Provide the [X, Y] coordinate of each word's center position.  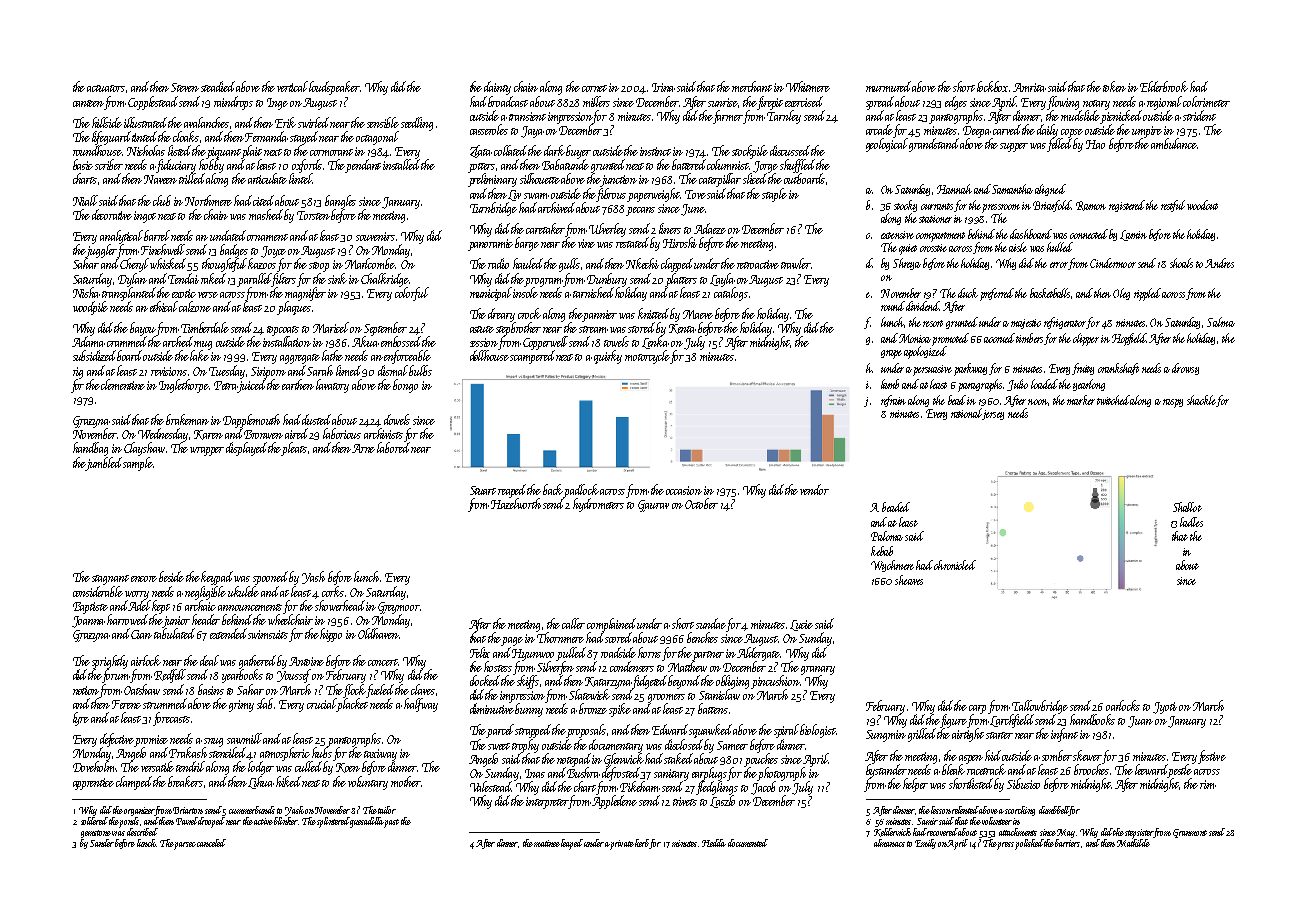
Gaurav [653, 506]
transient [527, 116]
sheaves [909, 580]
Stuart [483, 490]
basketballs [1050, 293]
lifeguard [111, 138]
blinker [286, 821]
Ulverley [607, 230]
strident [1199, 115]
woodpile [90, 308]
